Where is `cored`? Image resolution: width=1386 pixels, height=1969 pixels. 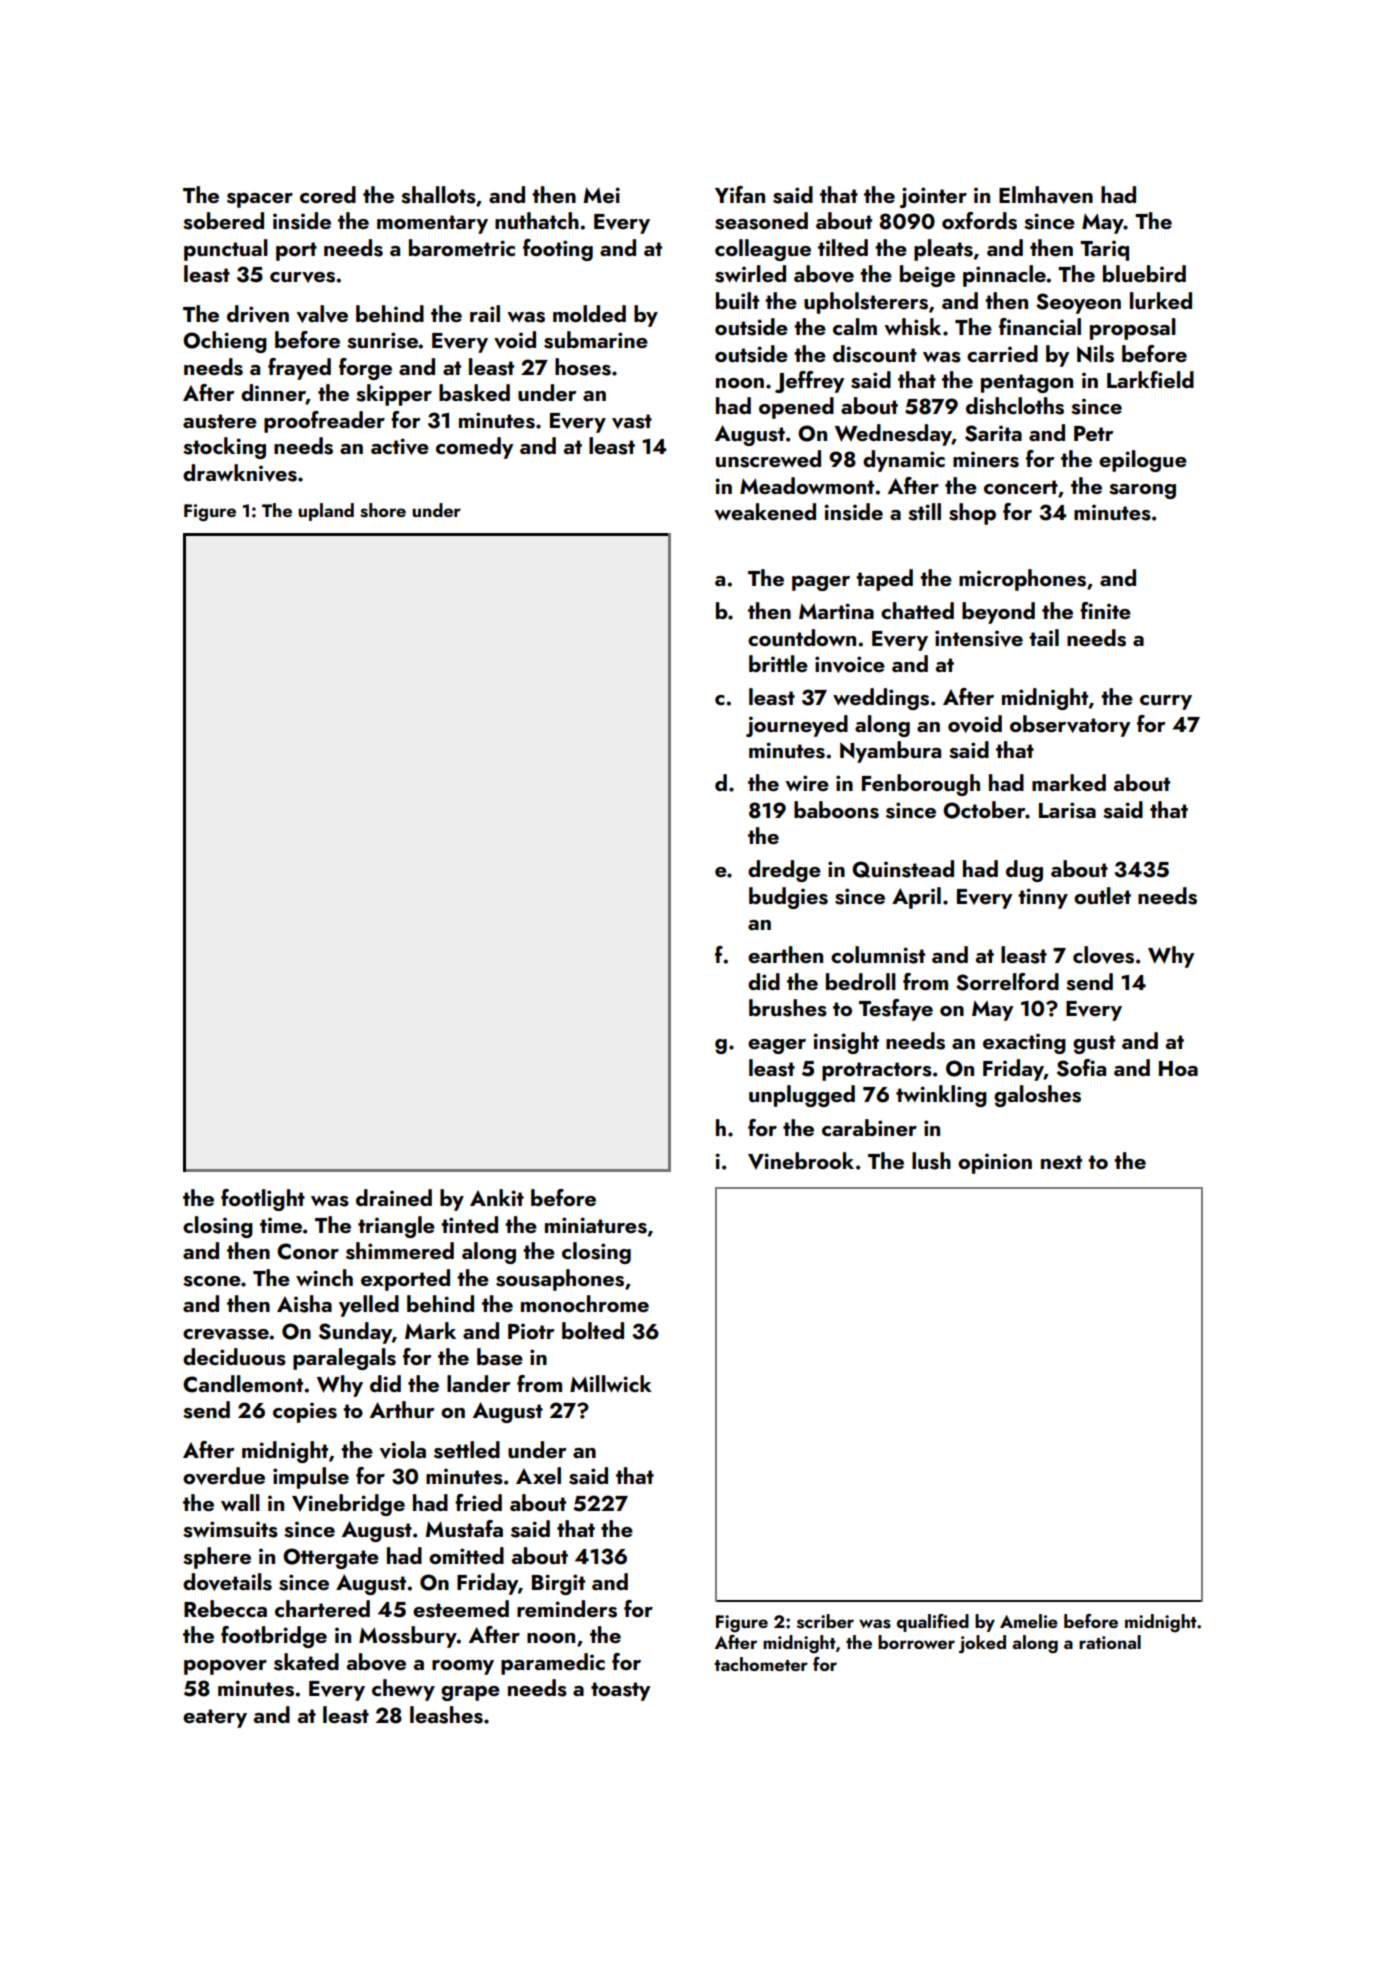
cored is located at coordinates (328, 194).
